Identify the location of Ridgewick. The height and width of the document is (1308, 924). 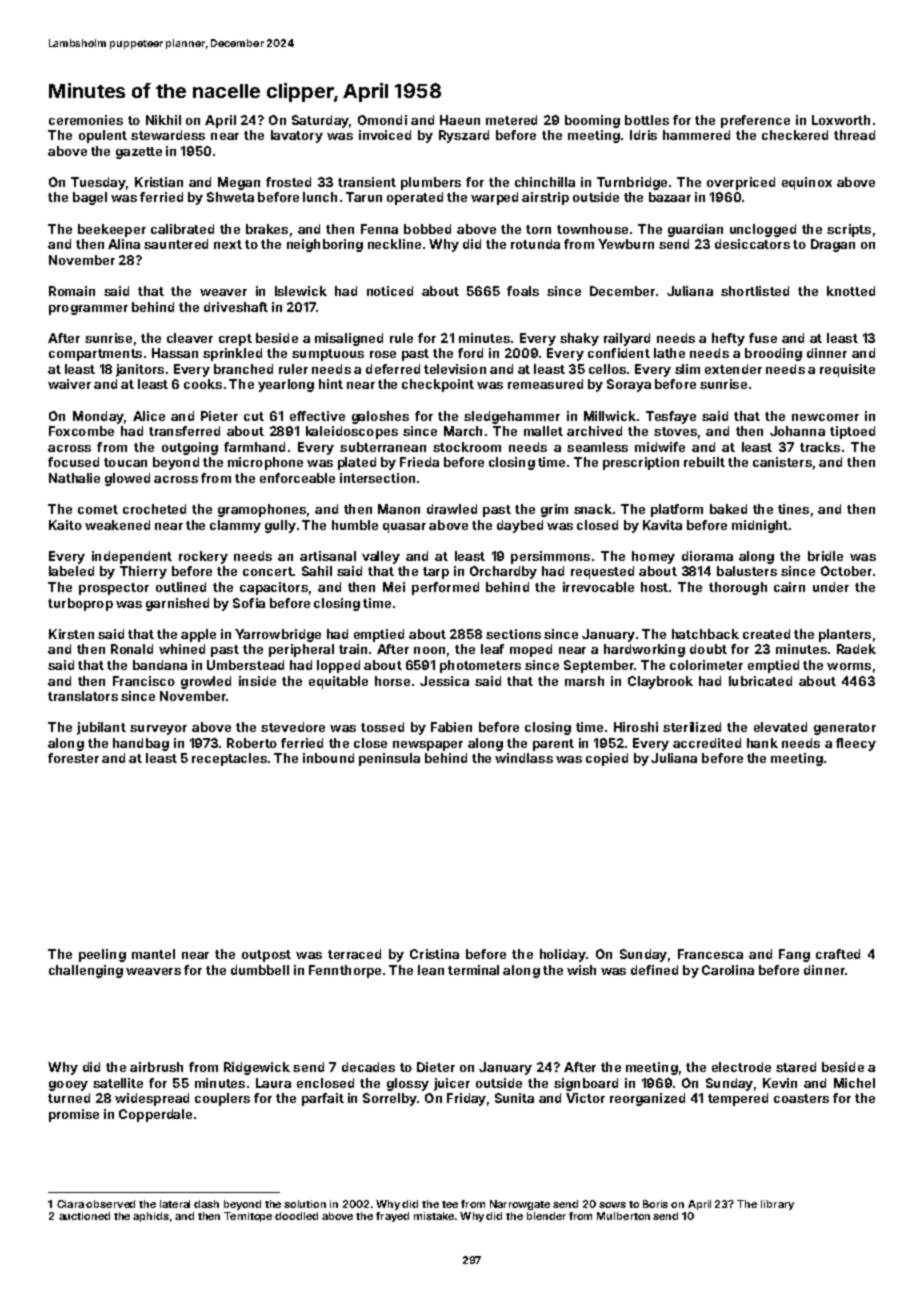
(257, 1068).
